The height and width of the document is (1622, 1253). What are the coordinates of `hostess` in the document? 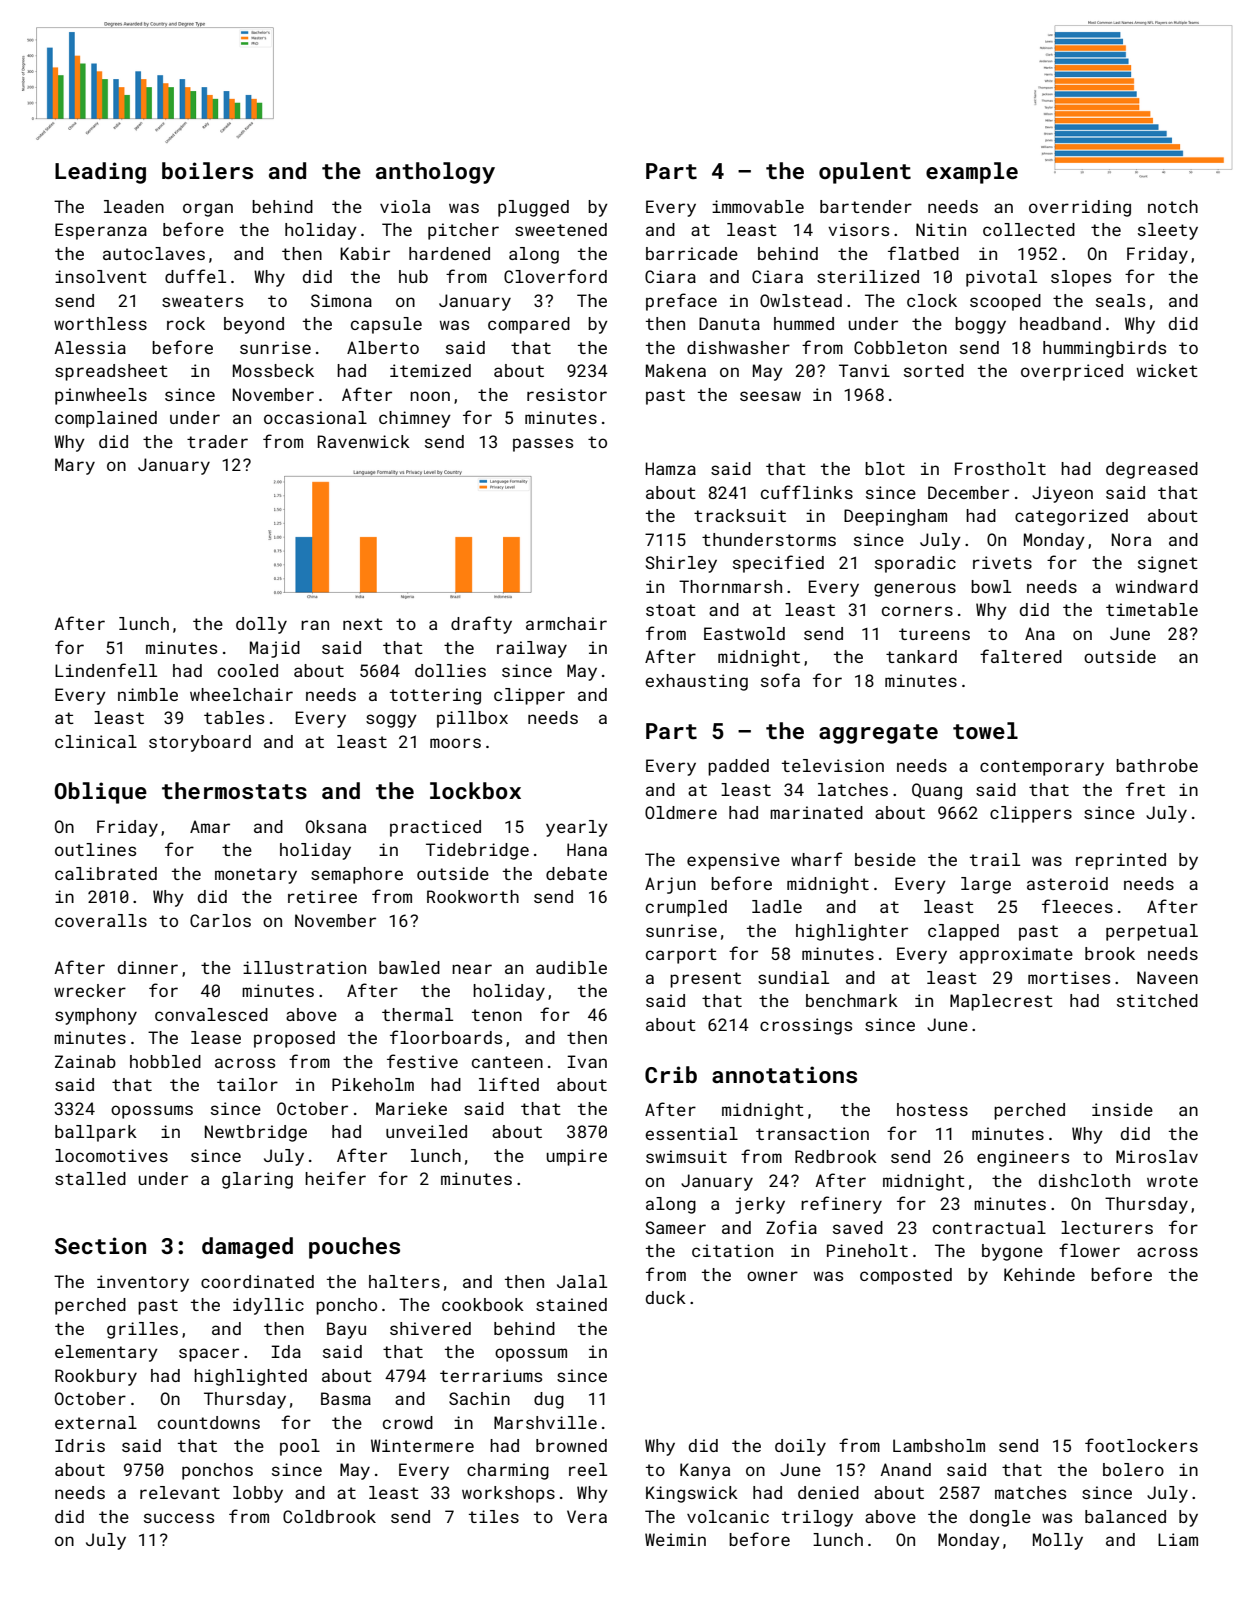 It's located at (932, 1109).
